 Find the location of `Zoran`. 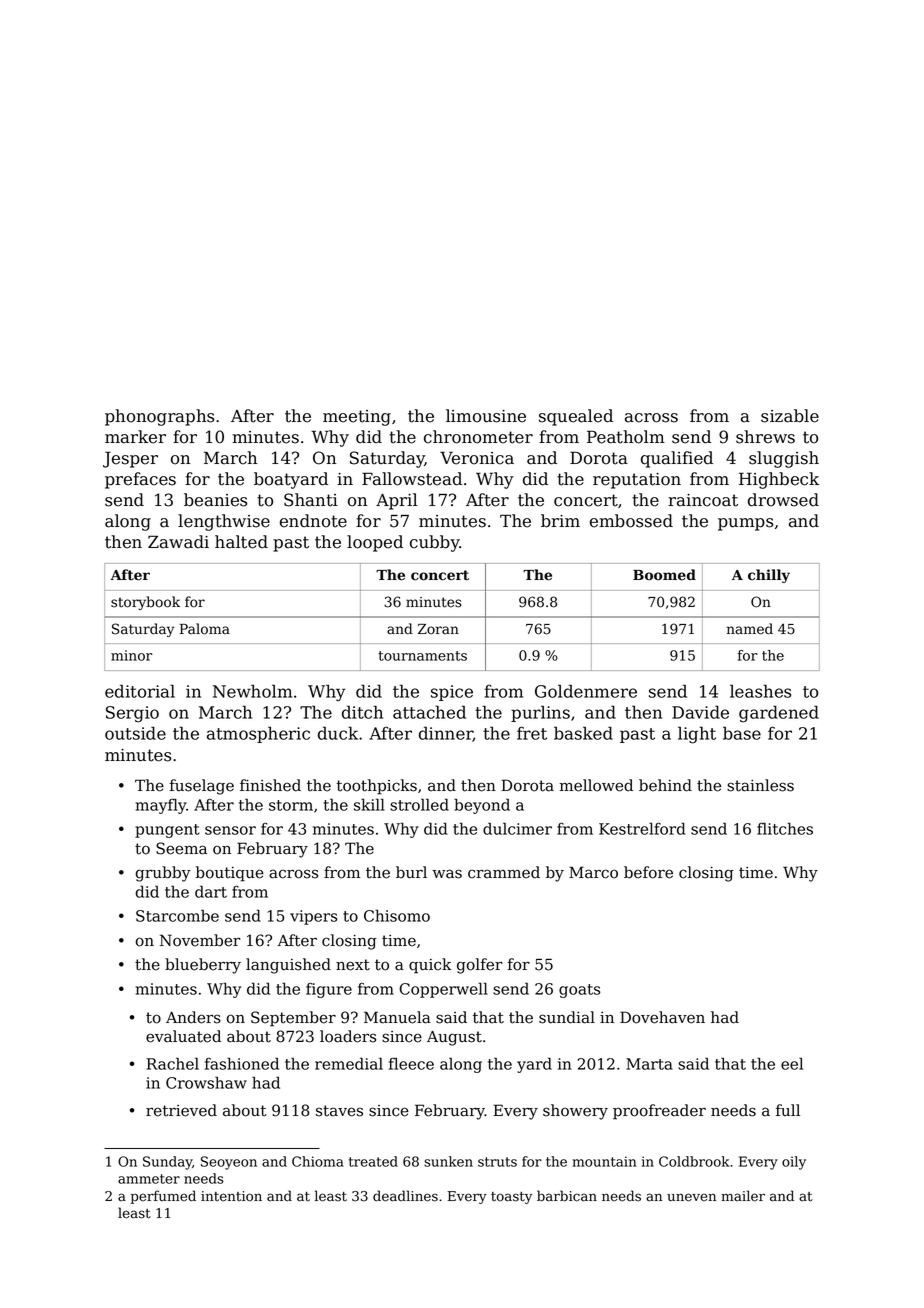

Zoran is located at coordinates (438, 629).
